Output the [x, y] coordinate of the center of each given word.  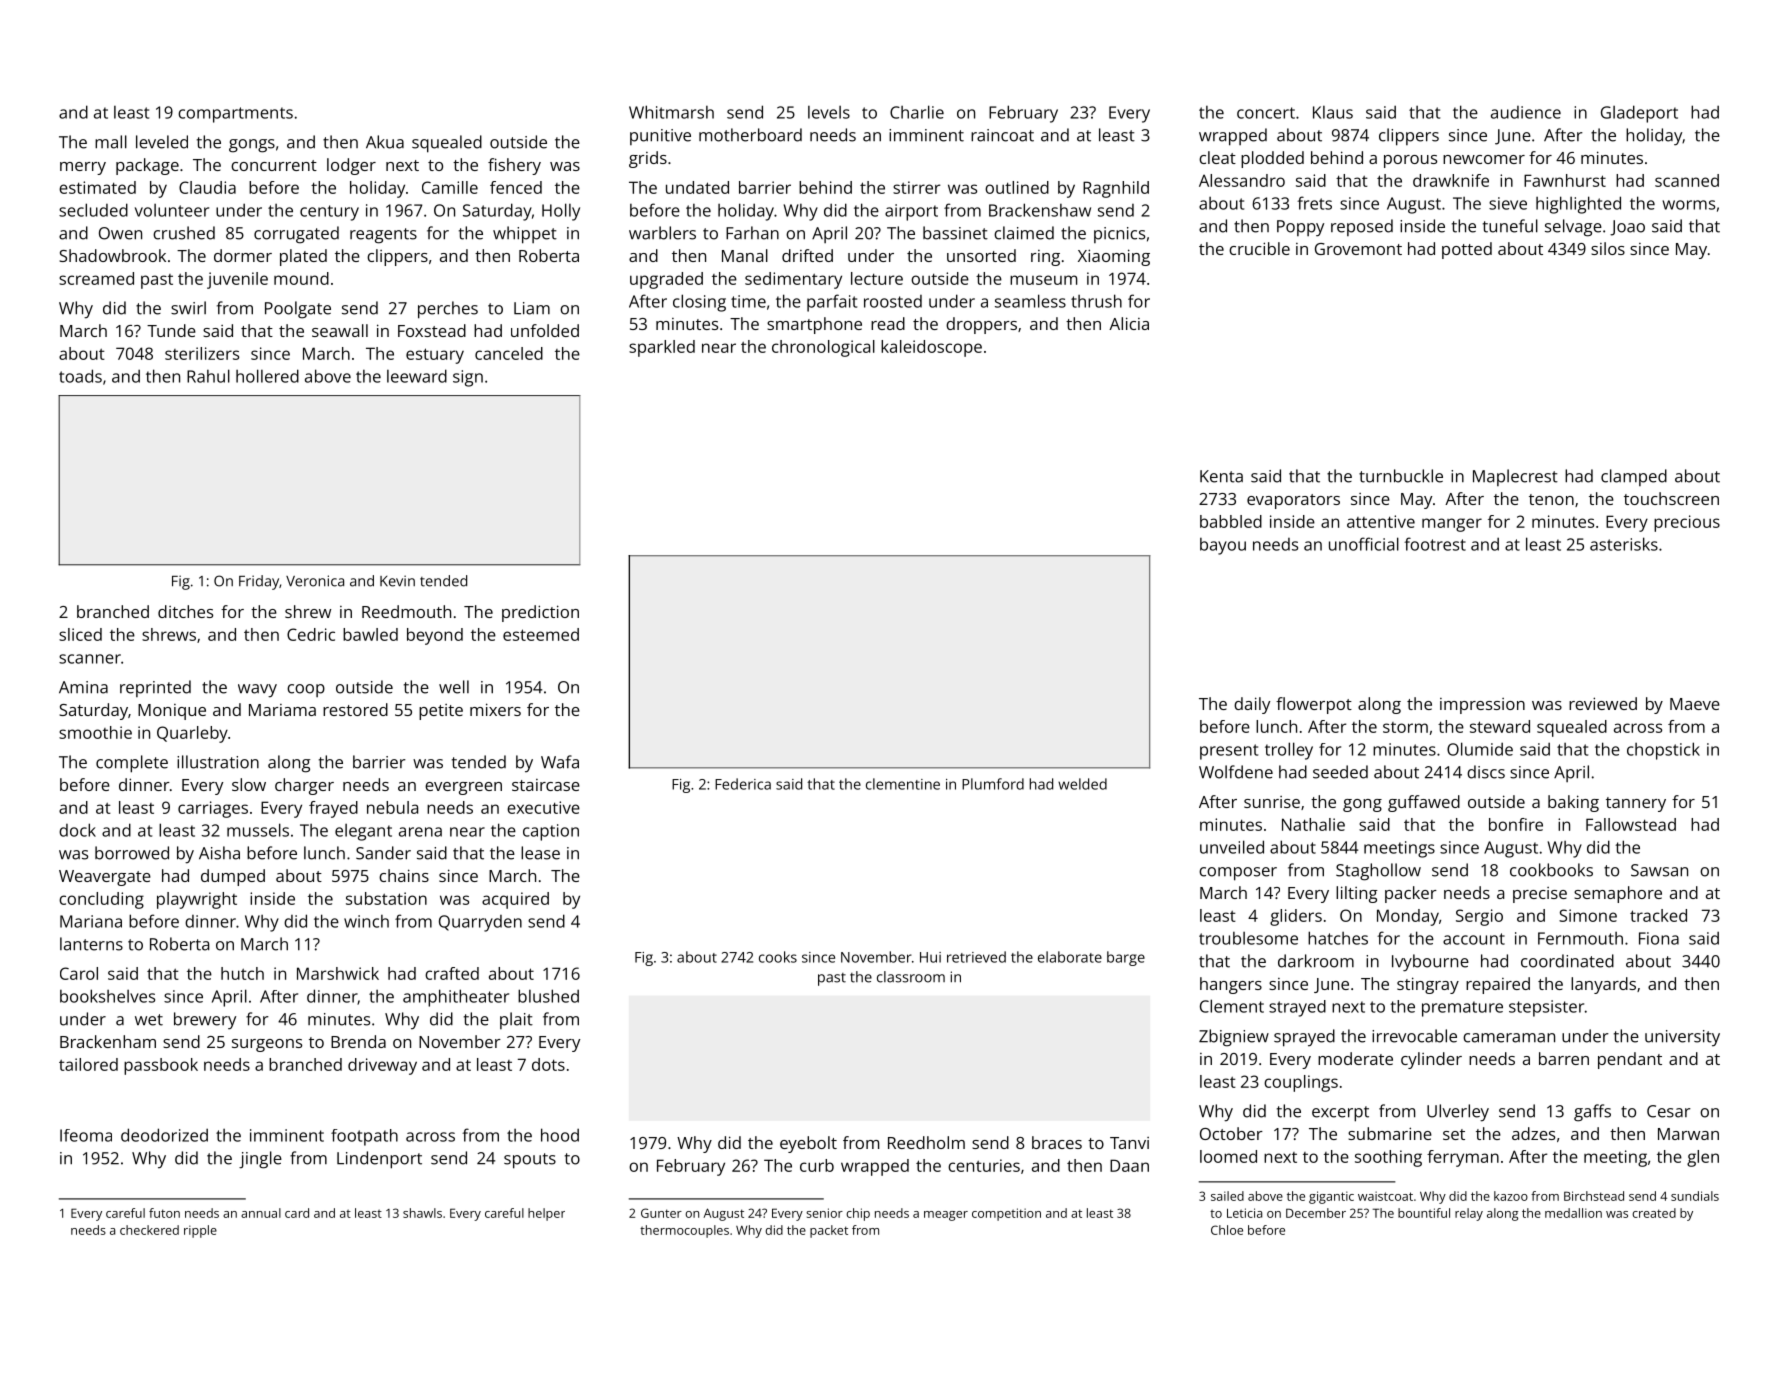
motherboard [750, 135]
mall [111, 142]
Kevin [397, 581]
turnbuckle [1401, 476]
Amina [83, 687]
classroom [911, 977]
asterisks [1624, 544]
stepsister [1546, 1008]
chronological [823, 348]
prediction [540, 613]
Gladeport [1639, 114]
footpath [364, 1137]
